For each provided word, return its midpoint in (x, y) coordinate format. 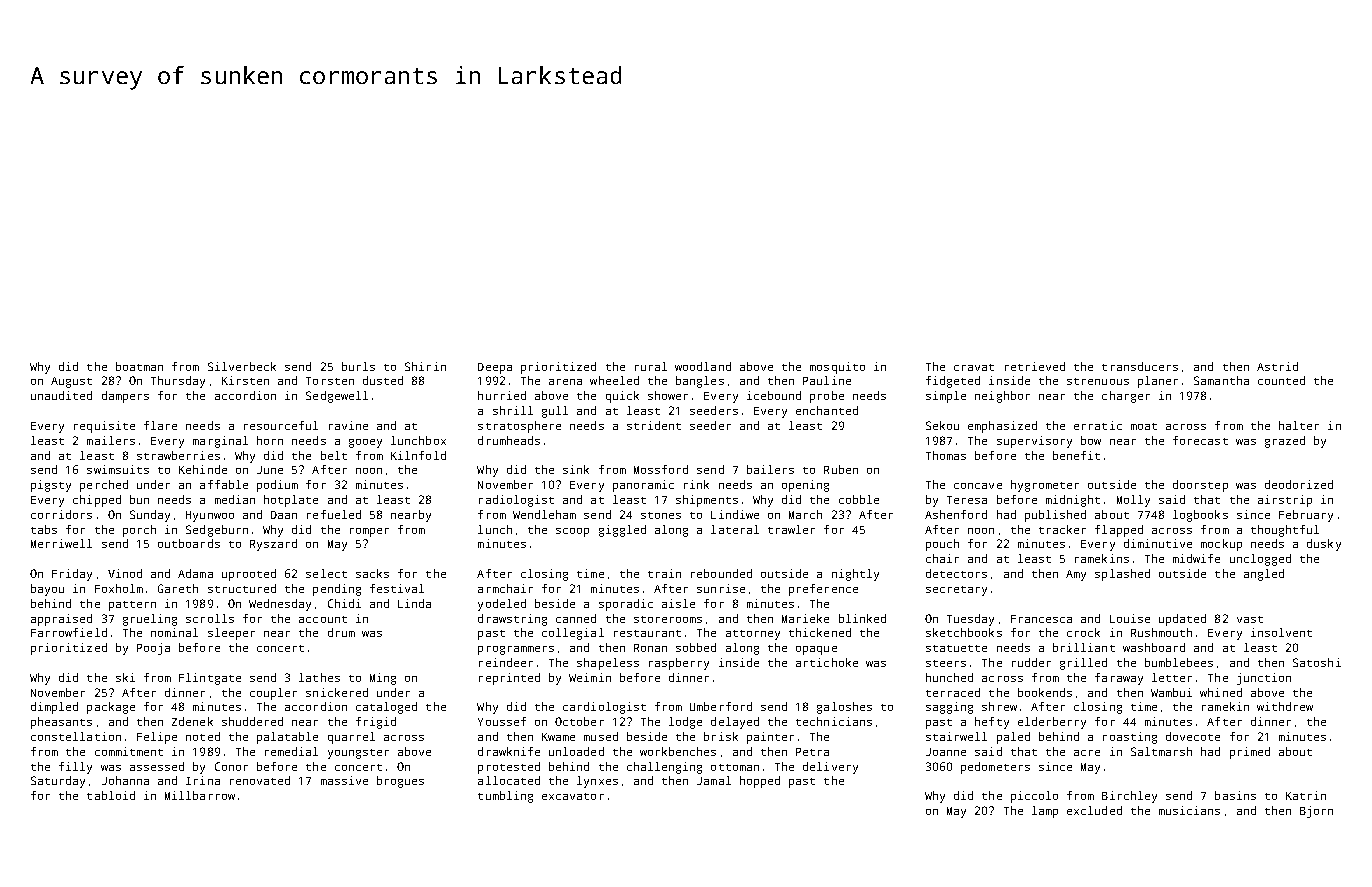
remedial (291, 751)
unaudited (61, 395)
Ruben (841, 469)
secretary (956, 591)
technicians (834, 721)
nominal (174, 632)
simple (946, 397)
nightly (855, 575)
